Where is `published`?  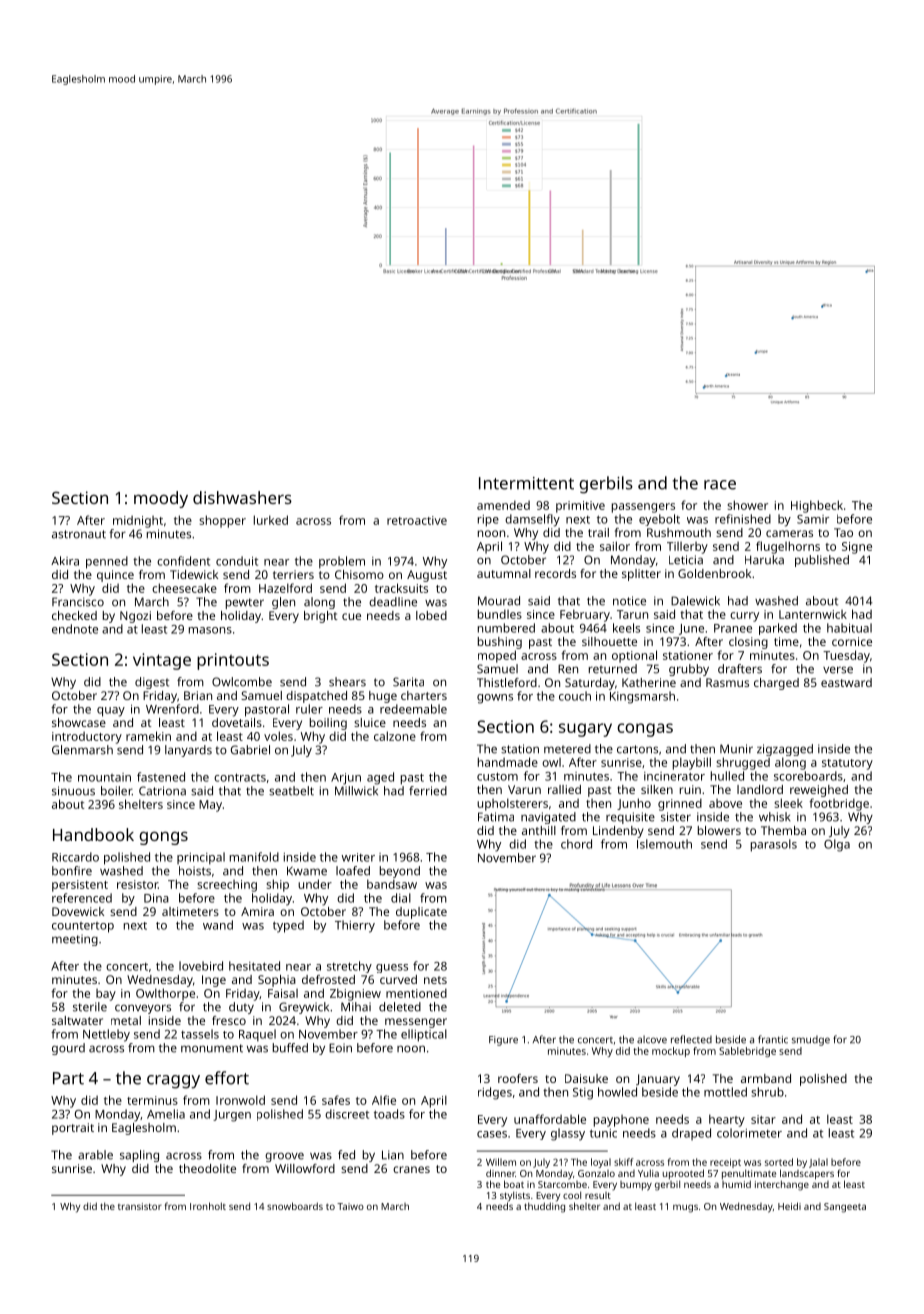
published is located at coordinates (822, 561).
